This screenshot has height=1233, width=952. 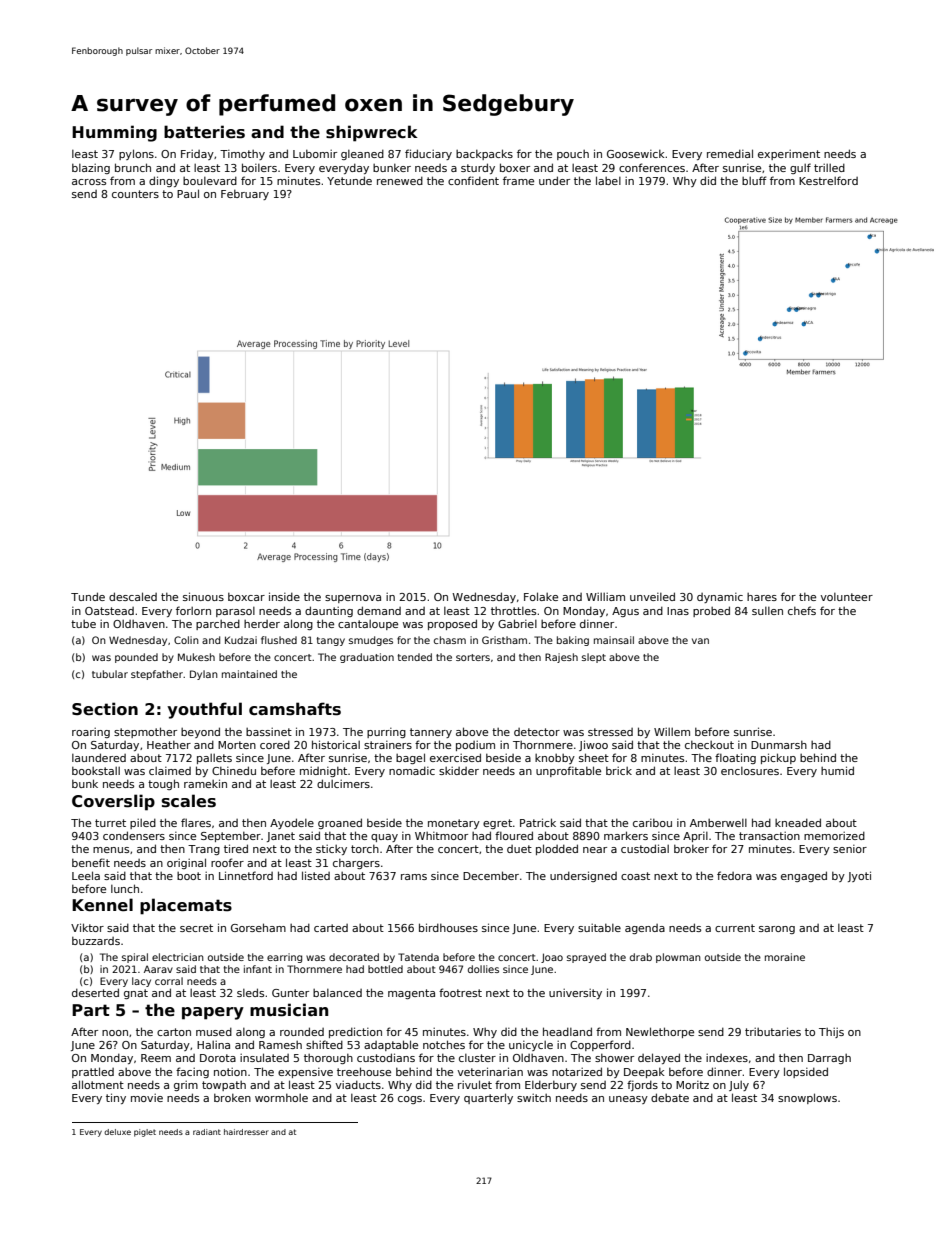 I want to click on Folake, so click(x=541, y=596).
